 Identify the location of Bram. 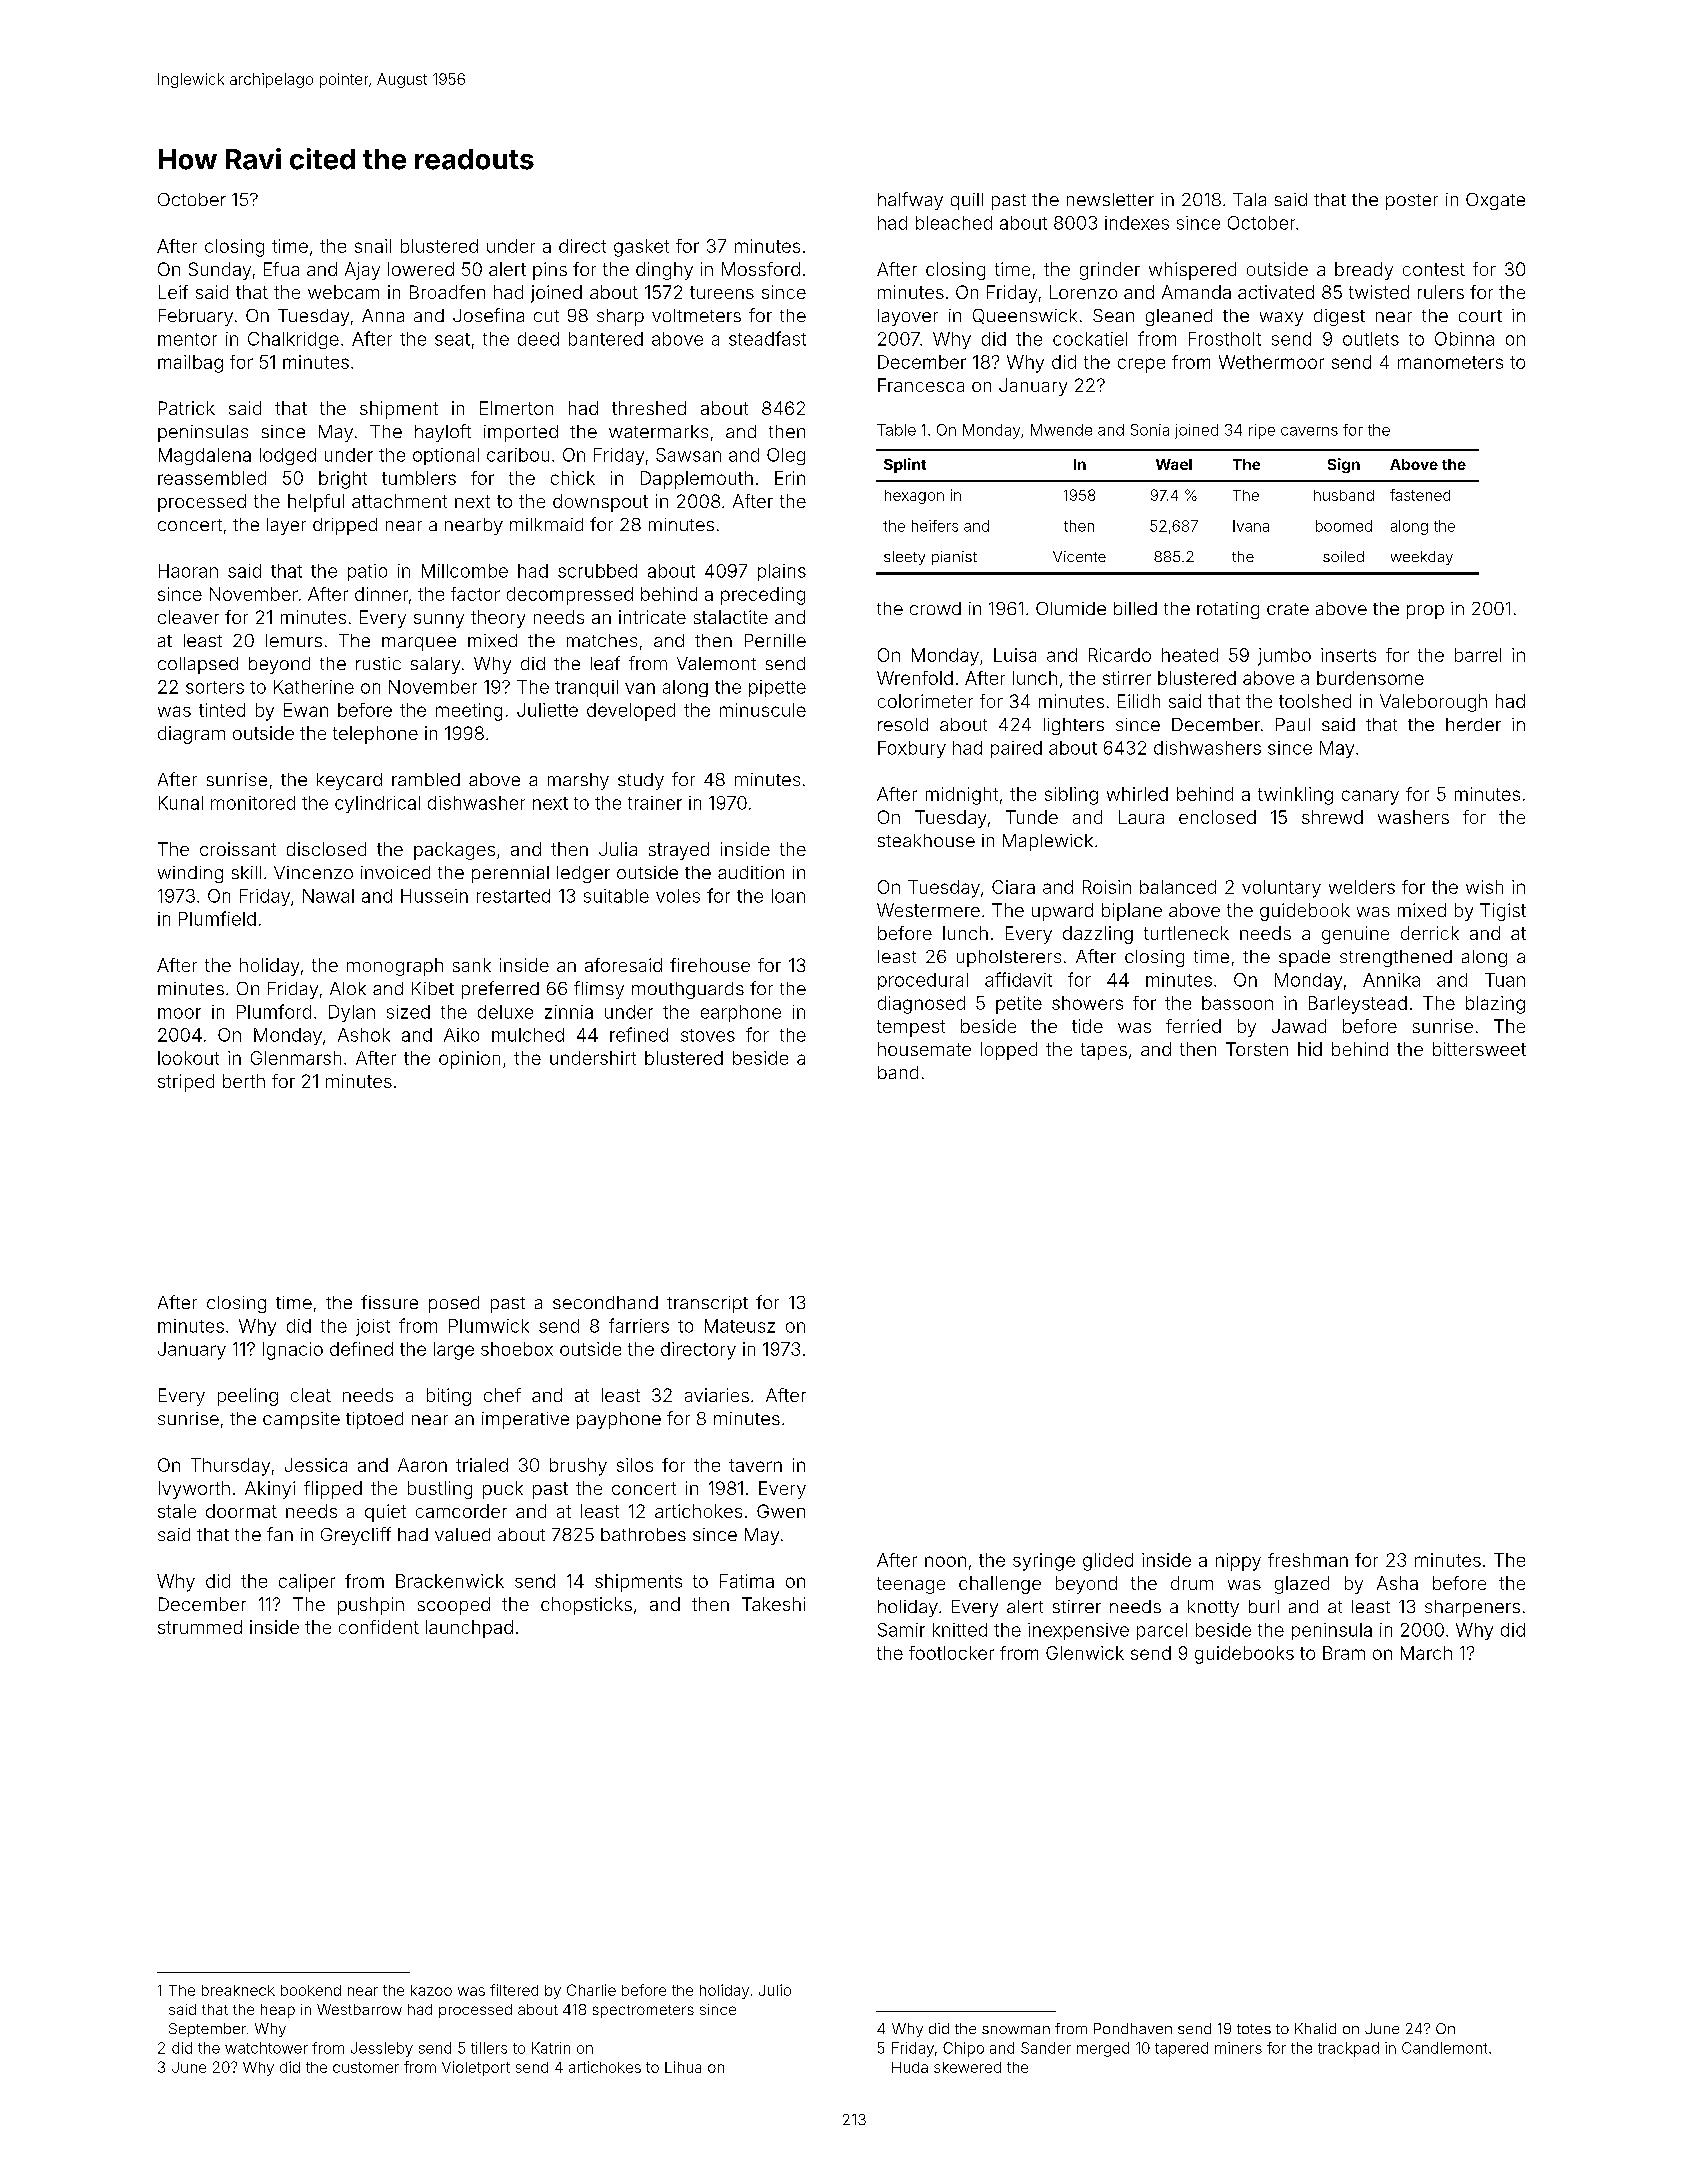
(1344, 1653).
